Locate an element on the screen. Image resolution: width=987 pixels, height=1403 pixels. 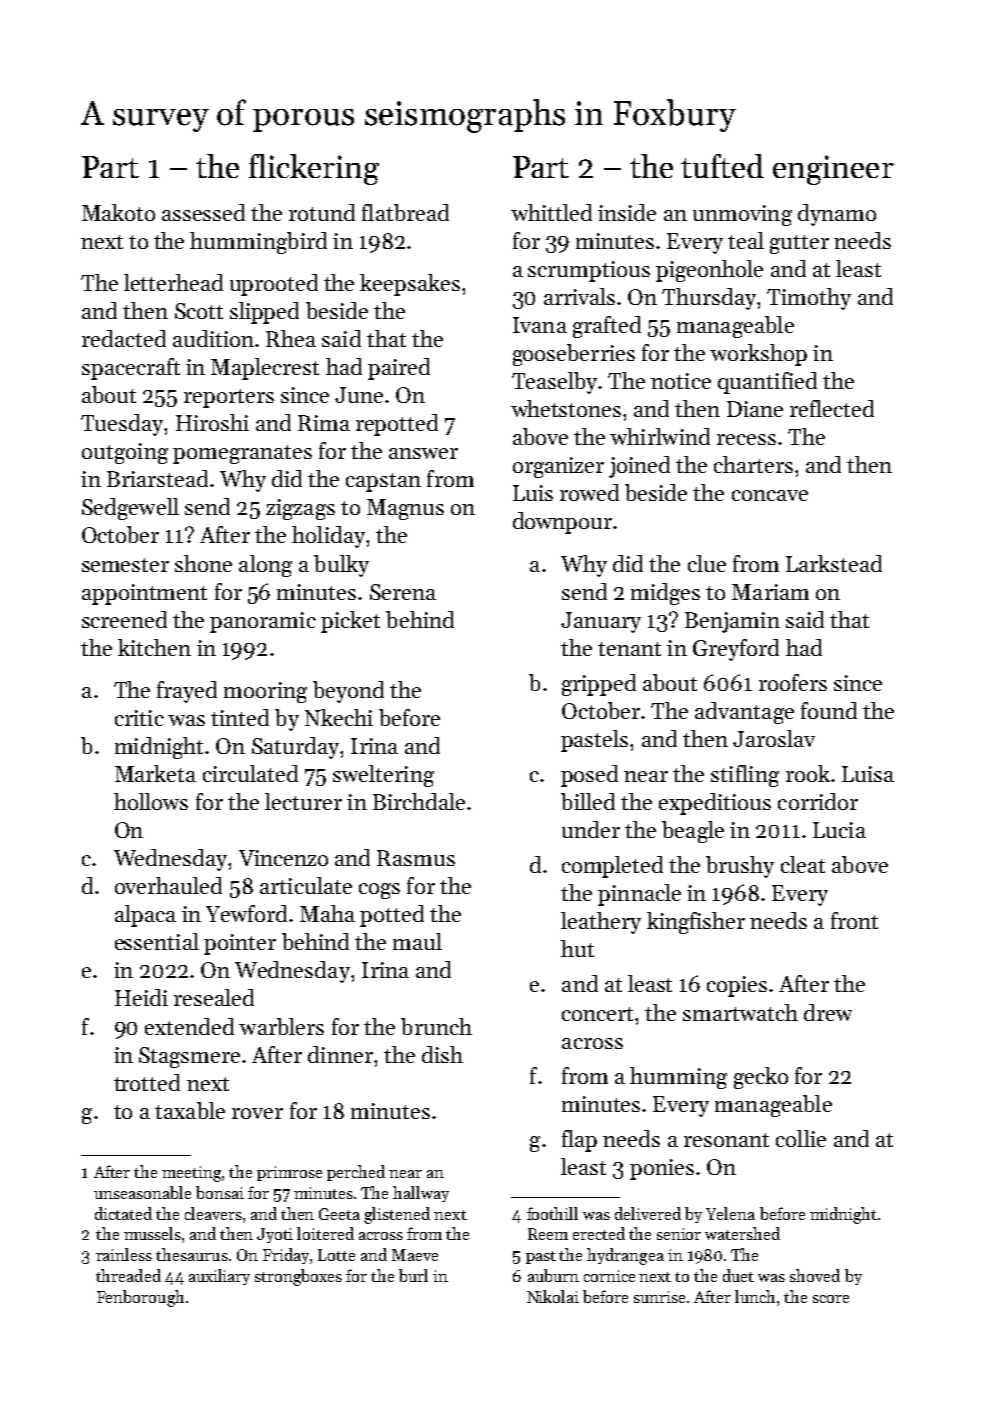
Makoto is located at coordinates (118, 212).
